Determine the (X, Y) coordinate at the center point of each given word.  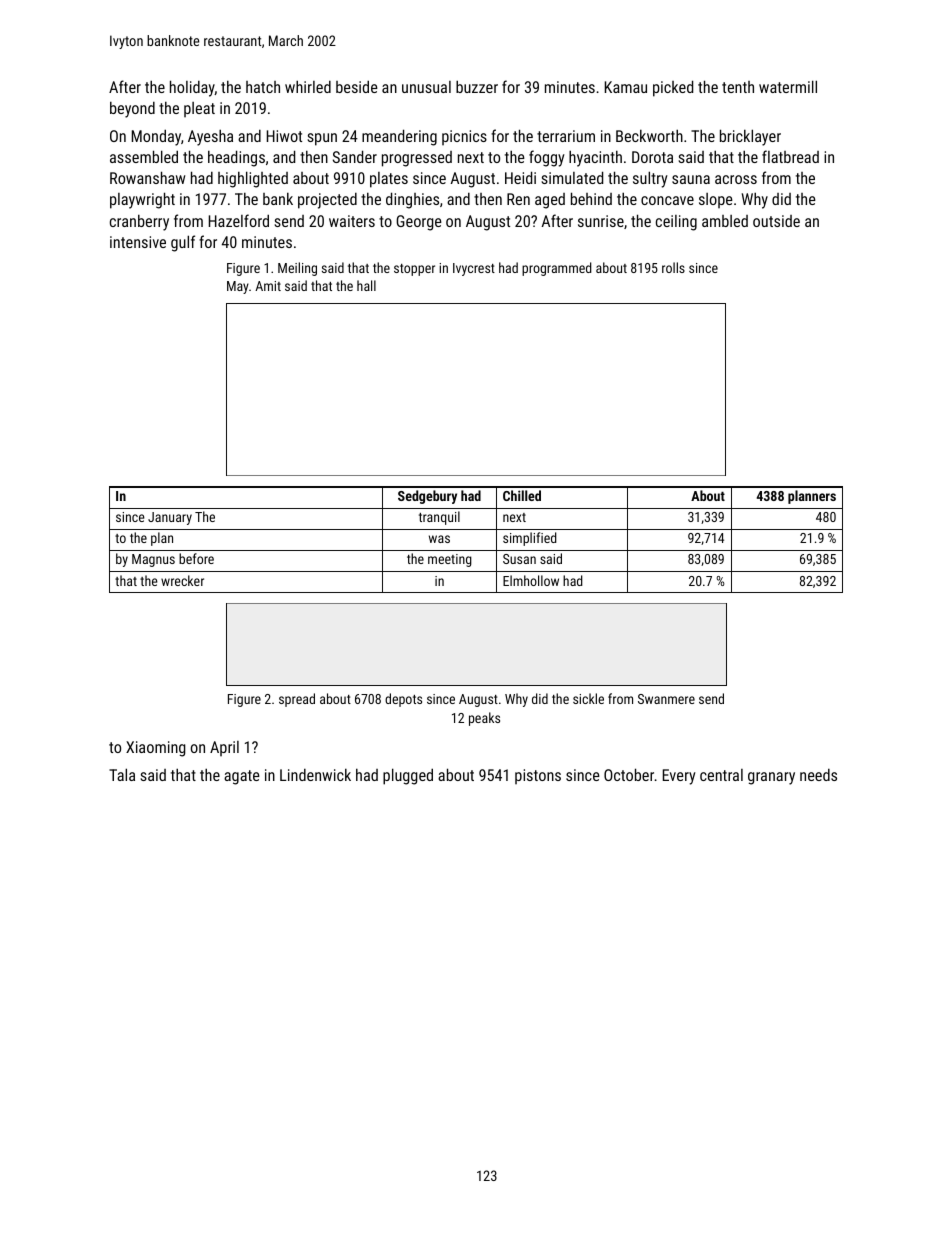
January (170, 518)
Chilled (522, 495)
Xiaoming (156, 749)
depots (403, 700)
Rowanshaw (147, 177)
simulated (572, 177)
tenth (738, 87)
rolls (673, 267)
